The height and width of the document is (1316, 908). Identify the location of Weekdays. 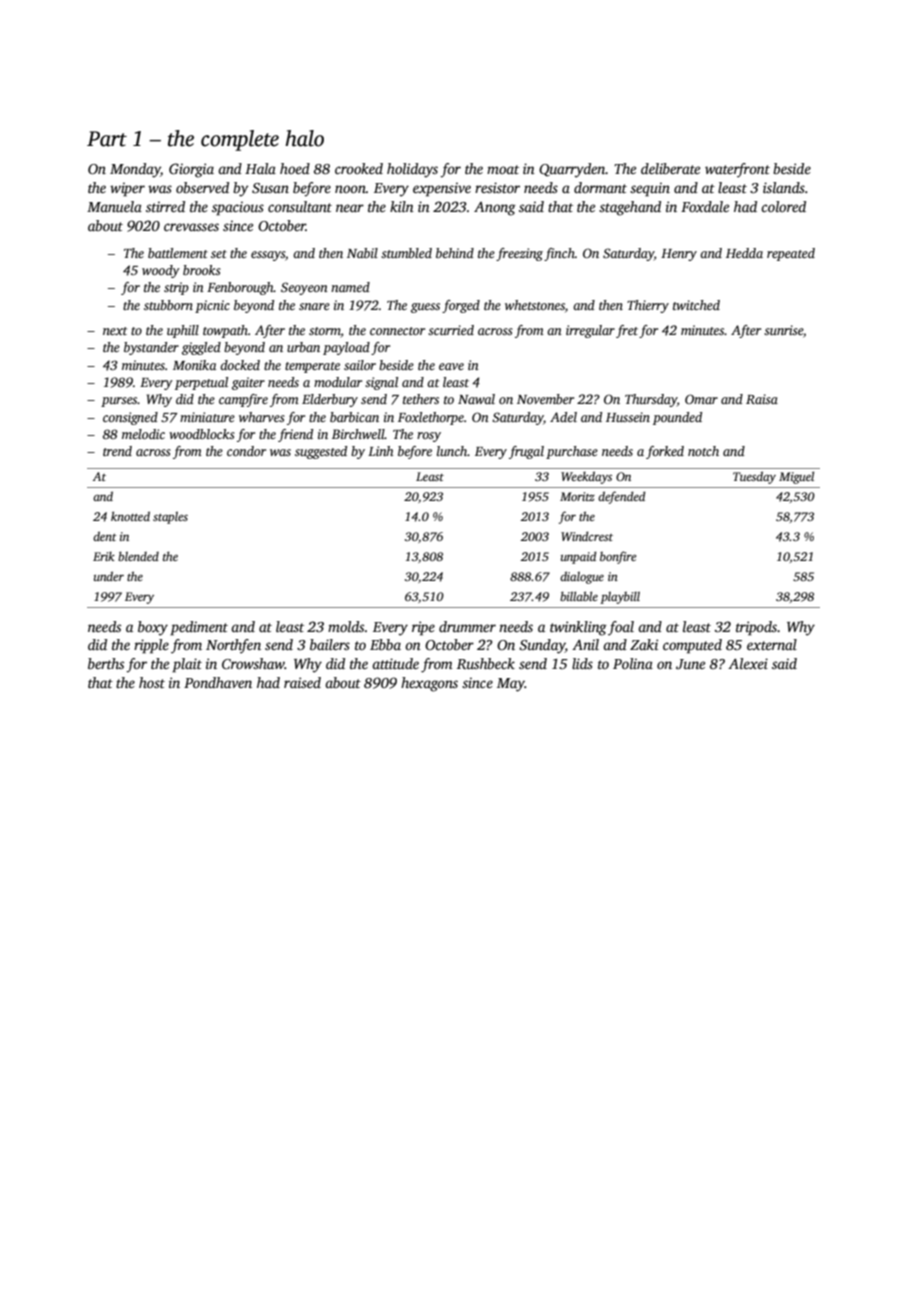
(586, 477).
